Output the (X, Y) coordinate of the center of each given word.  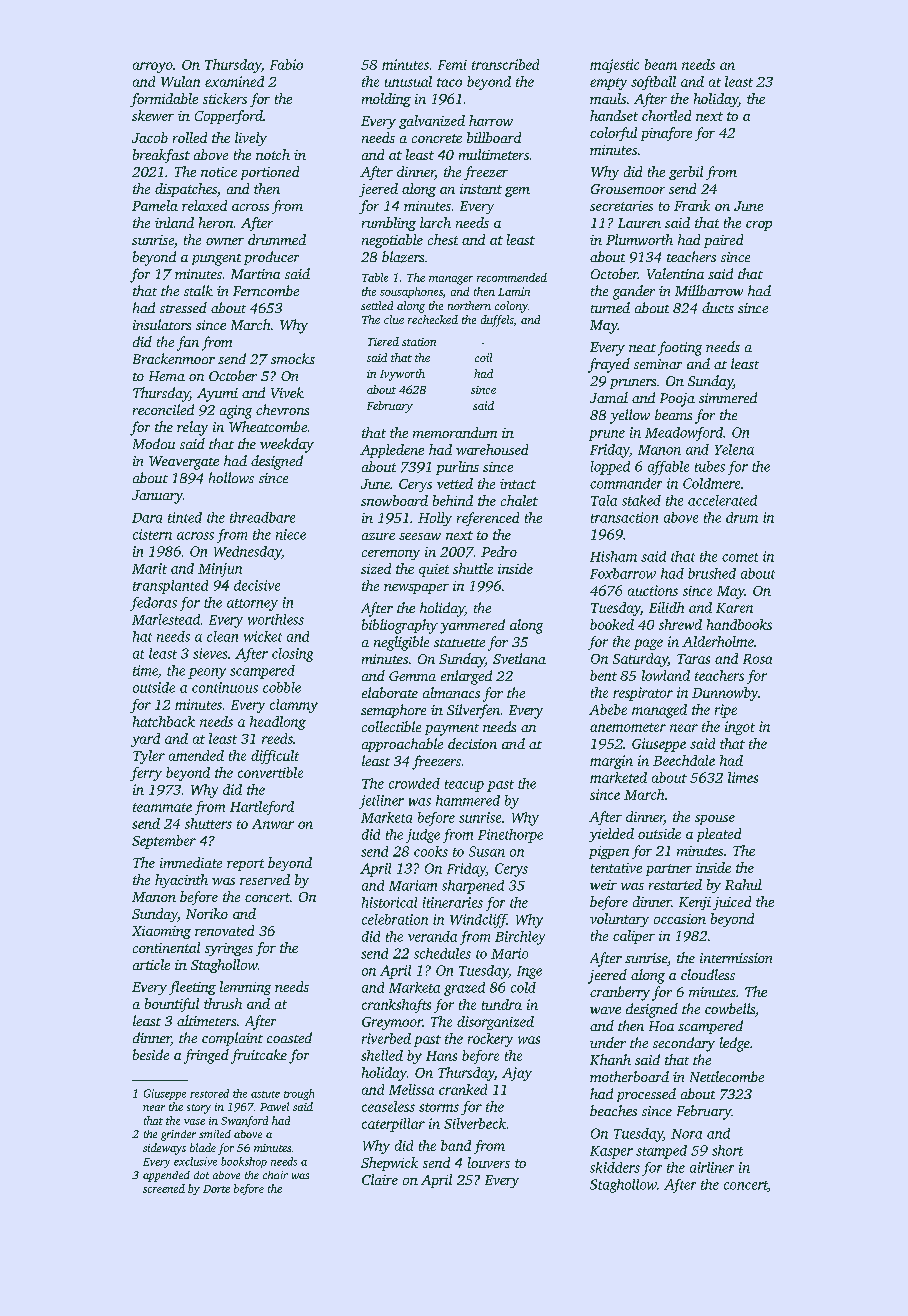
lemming (245, 988)
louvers (489, 1162)
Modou (154, 443)
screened (164, 1188)
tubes (710, 466)
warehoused (492, 449)
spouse (715, 820)
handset (614, 115)
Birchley (520, 938)
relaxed (204, 205)
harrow (491, 120)
